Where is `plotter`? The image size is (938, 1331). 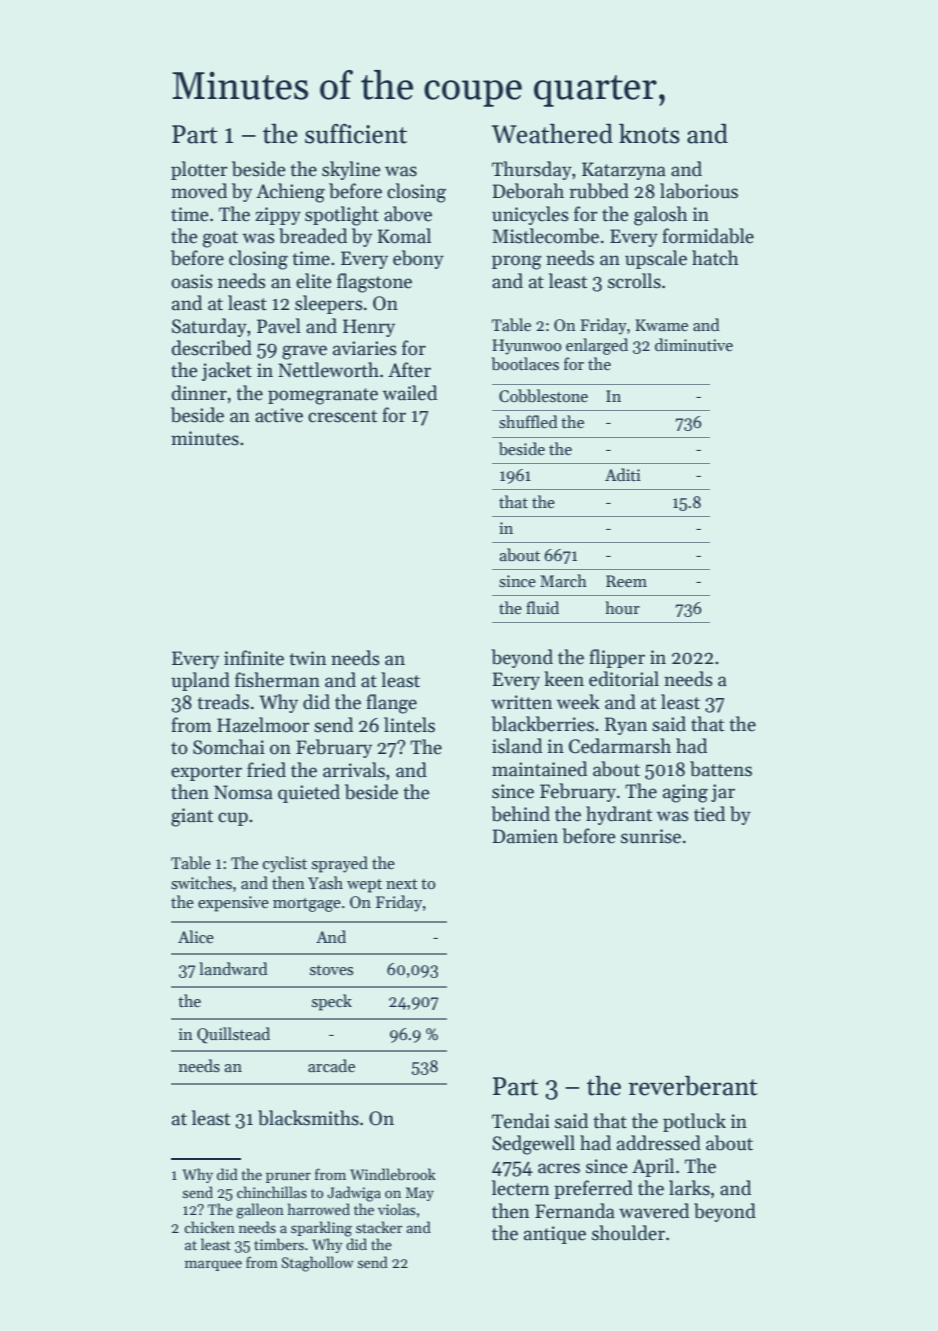 plotter is located at coordinates (199, 170).
